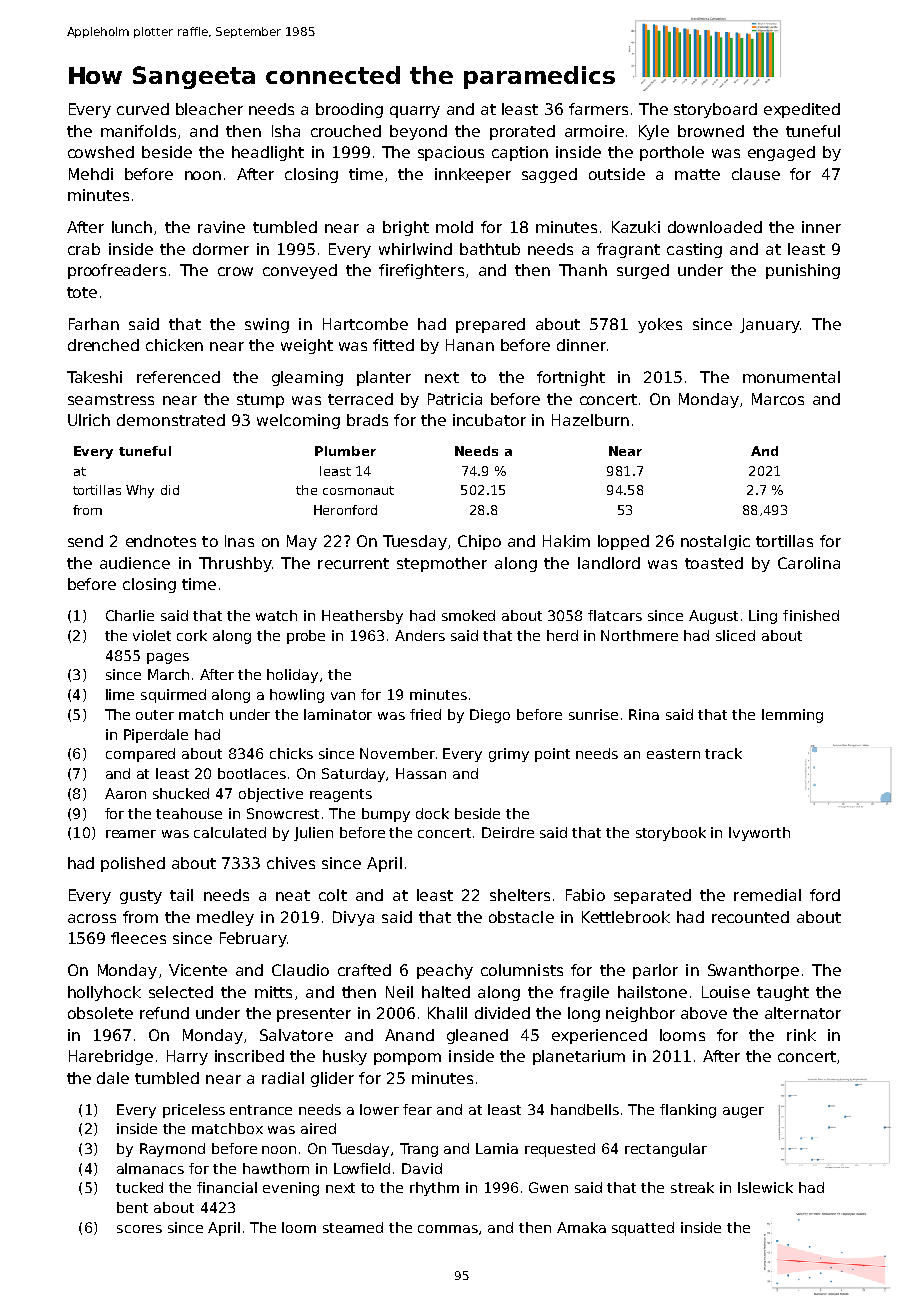 The height and width of the page is (1316, 908). What do you see at coordinates (362, 617) in the page?
I see `Heathersby` at bounding box center [362, 617].
